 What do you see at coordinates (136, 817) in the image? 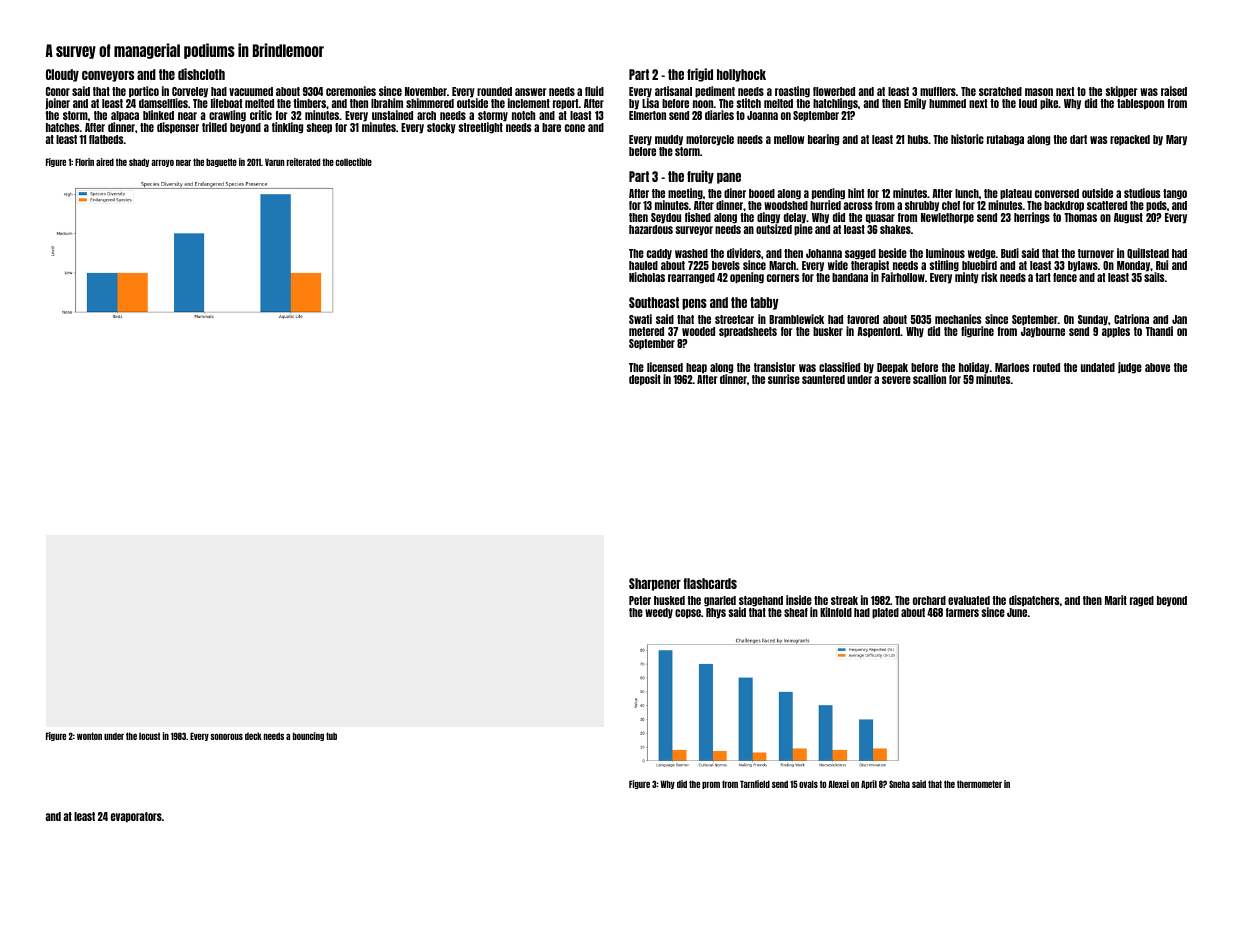
I see `evaporators` at bounding box center [136, 817].
